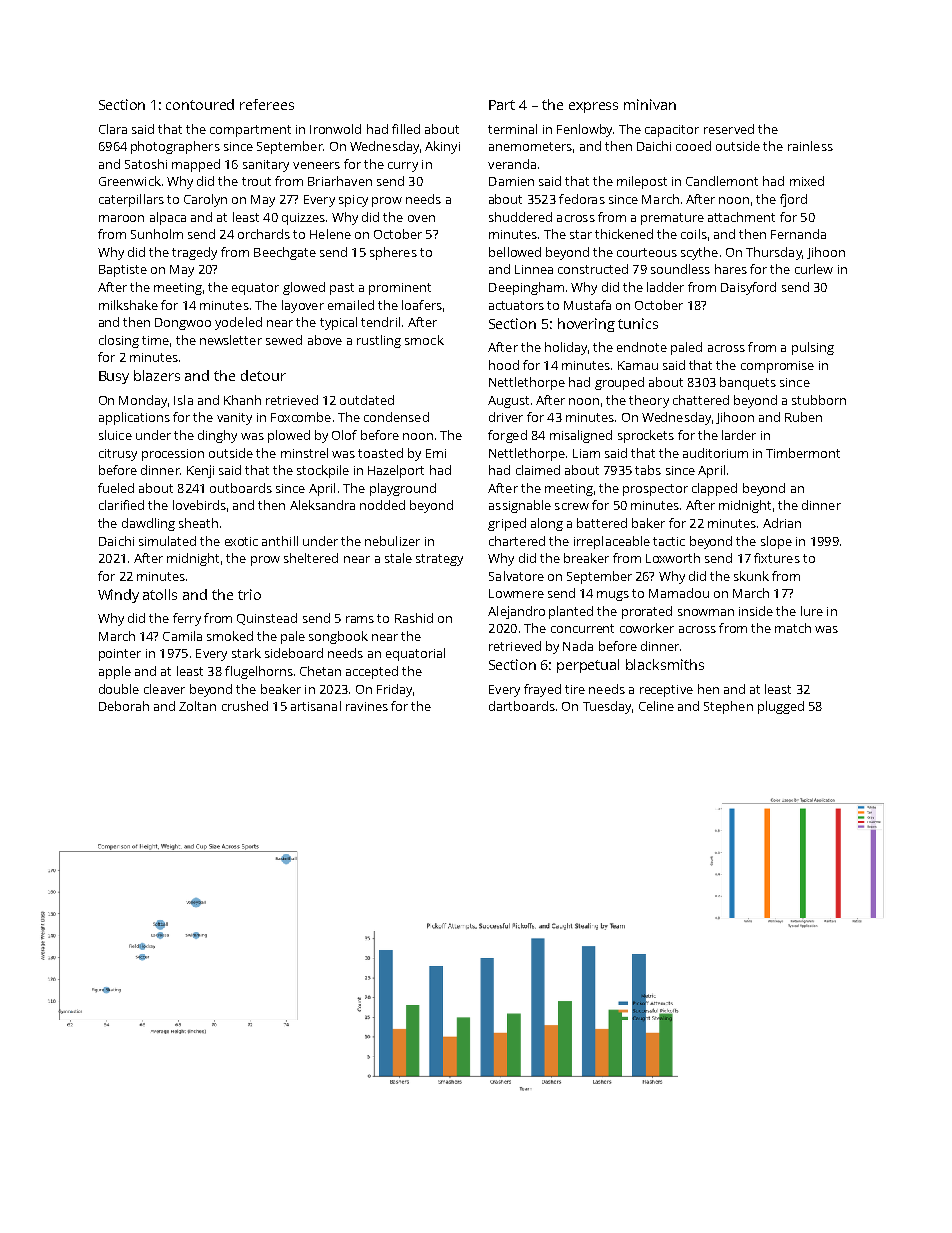  Describe the element at coordinates (669, 541) in the document. I see `tactic` at that location.
